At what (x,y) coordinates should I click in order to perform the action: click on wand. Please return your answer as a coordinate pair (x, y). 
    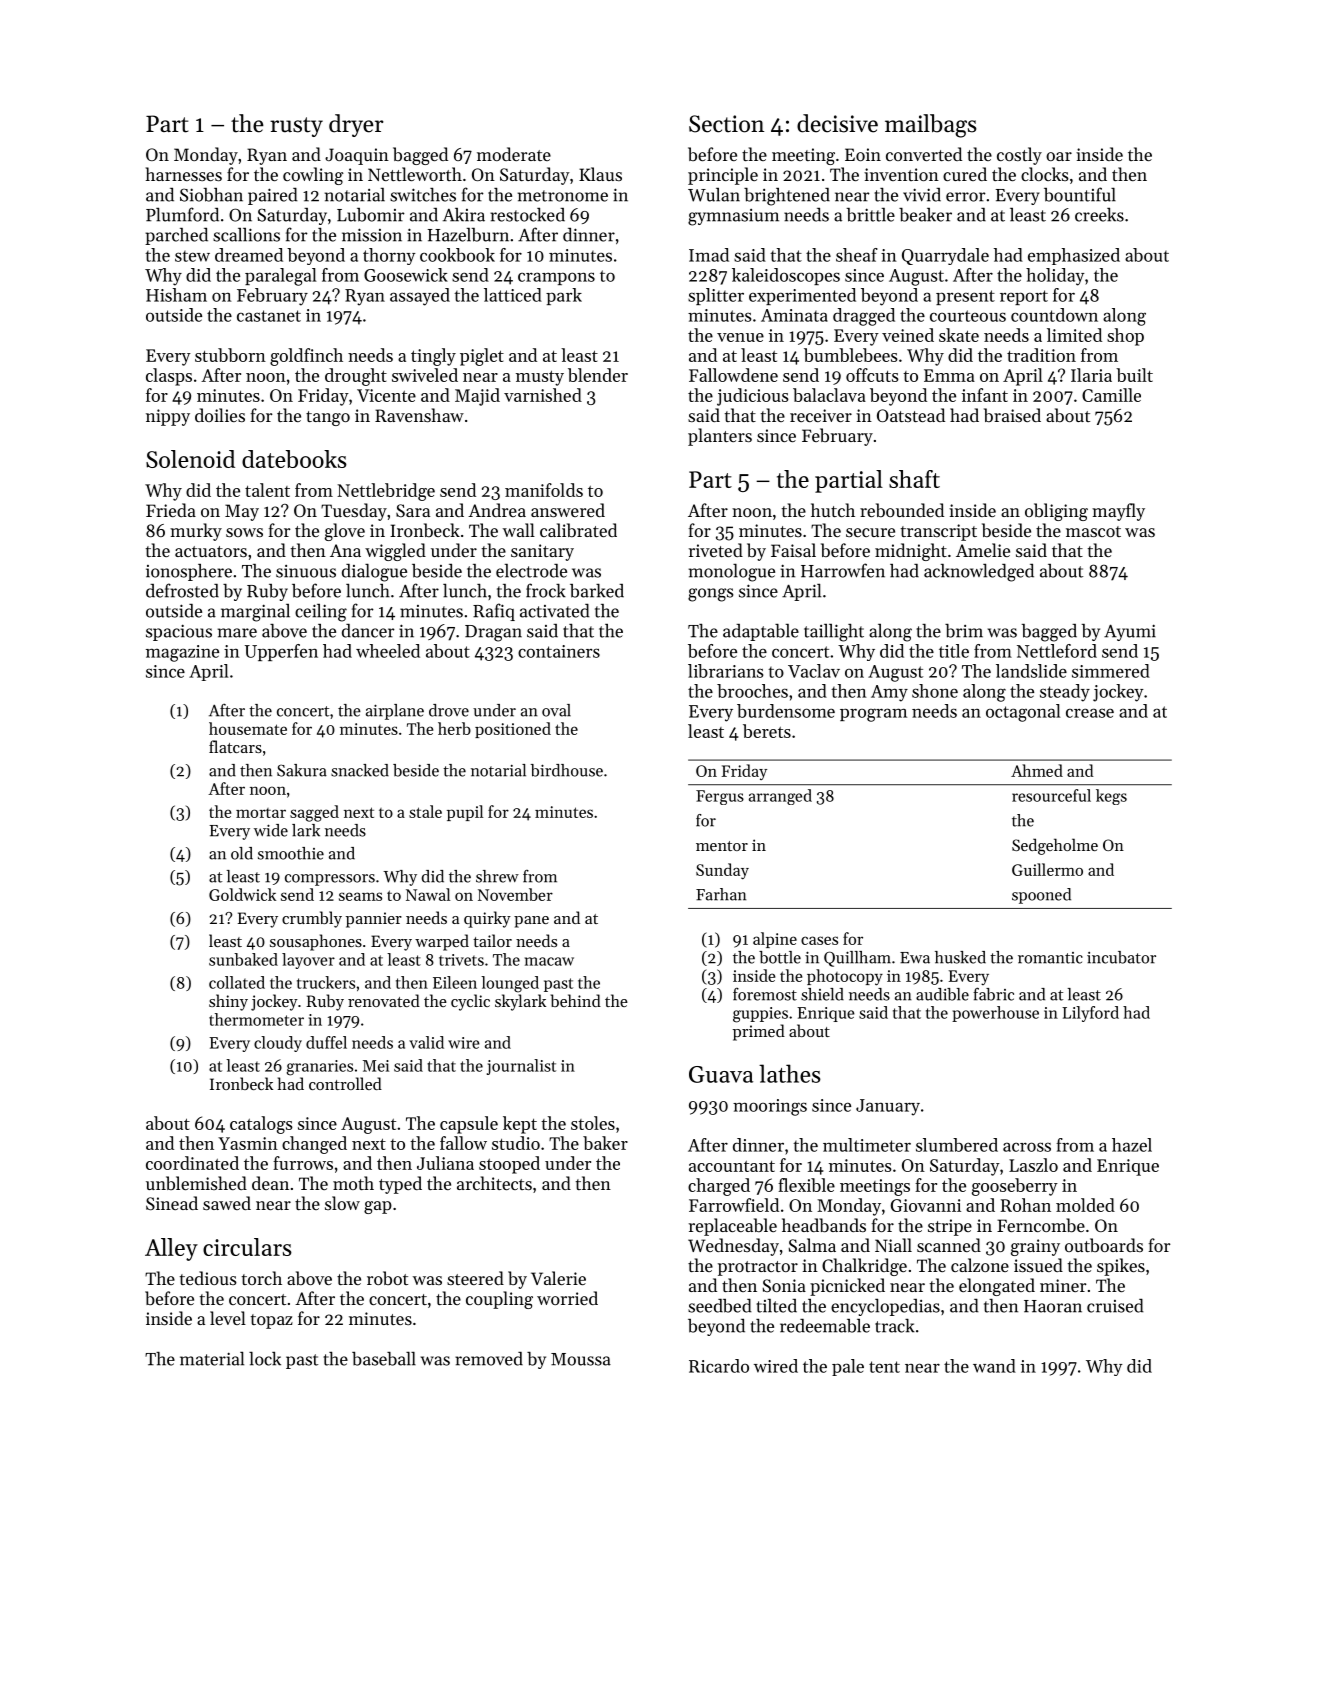
    Looking at the image, I should click on (994, 1366).
